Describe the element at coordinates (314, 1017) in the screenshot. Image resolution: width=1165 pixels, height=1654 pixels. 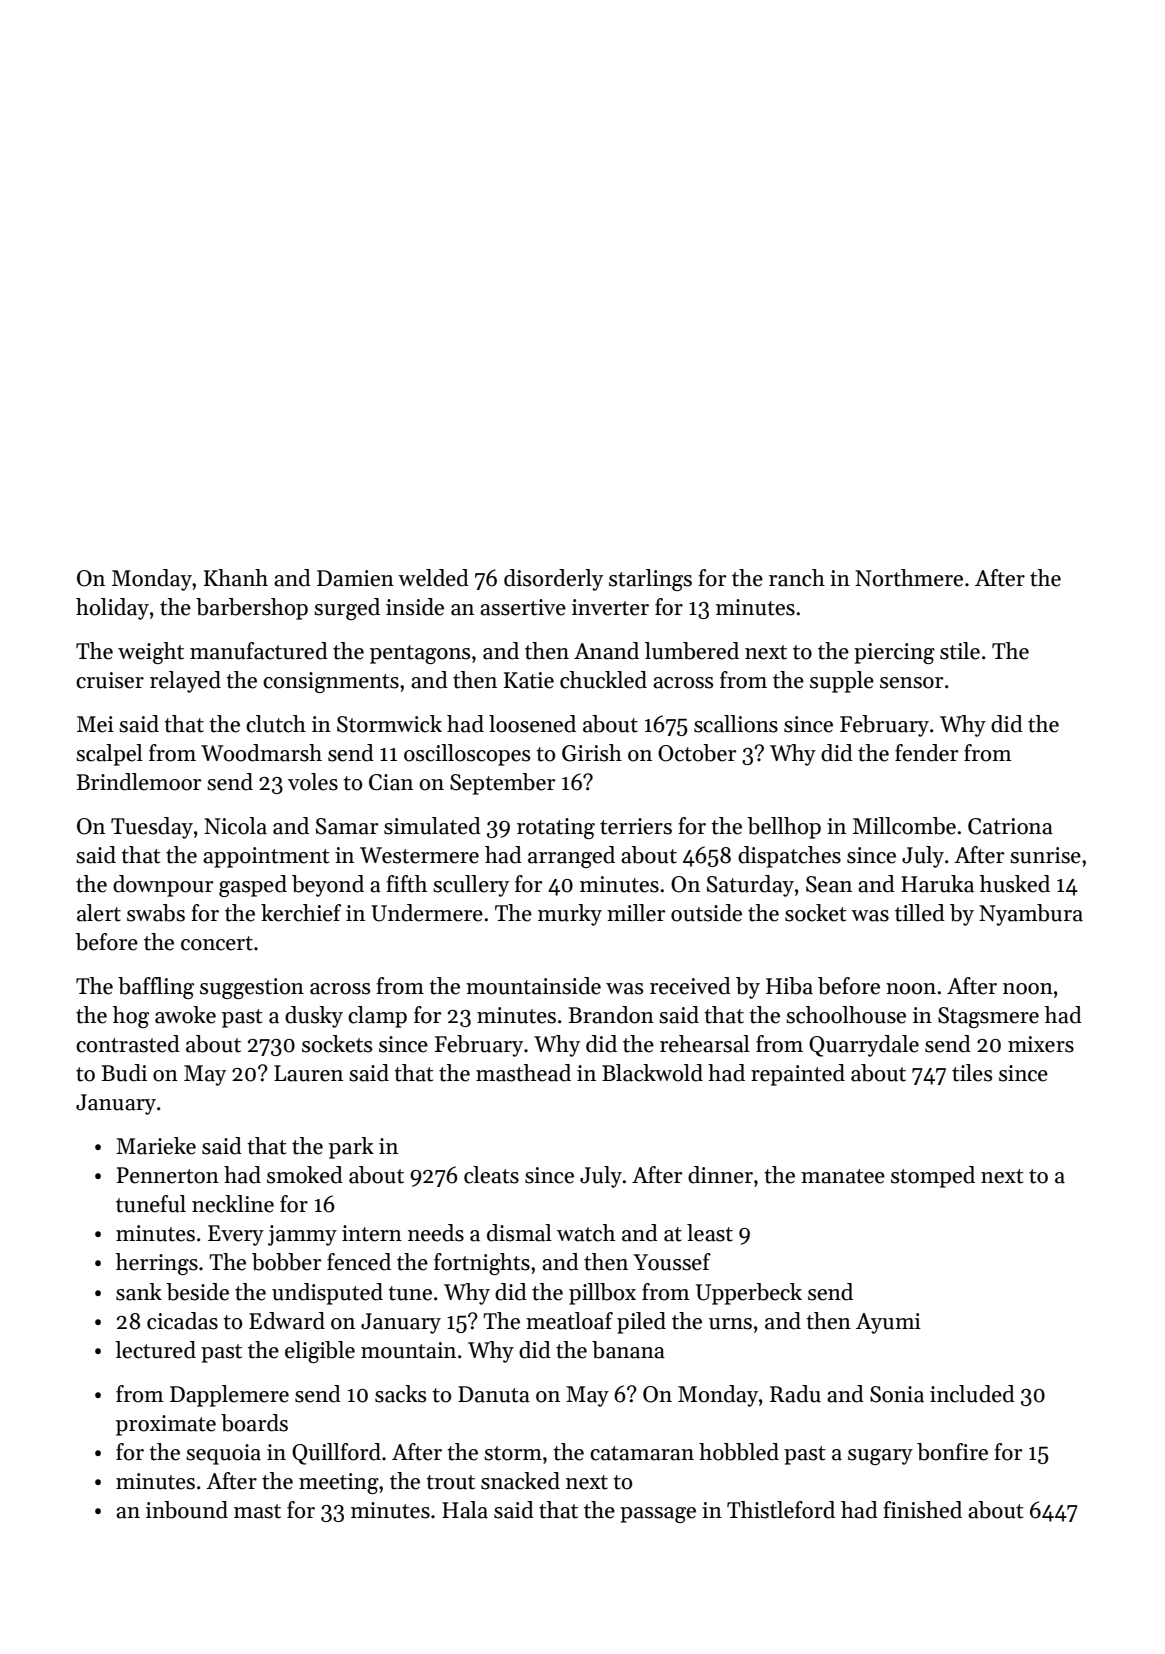
I see `dusky` at that location.
